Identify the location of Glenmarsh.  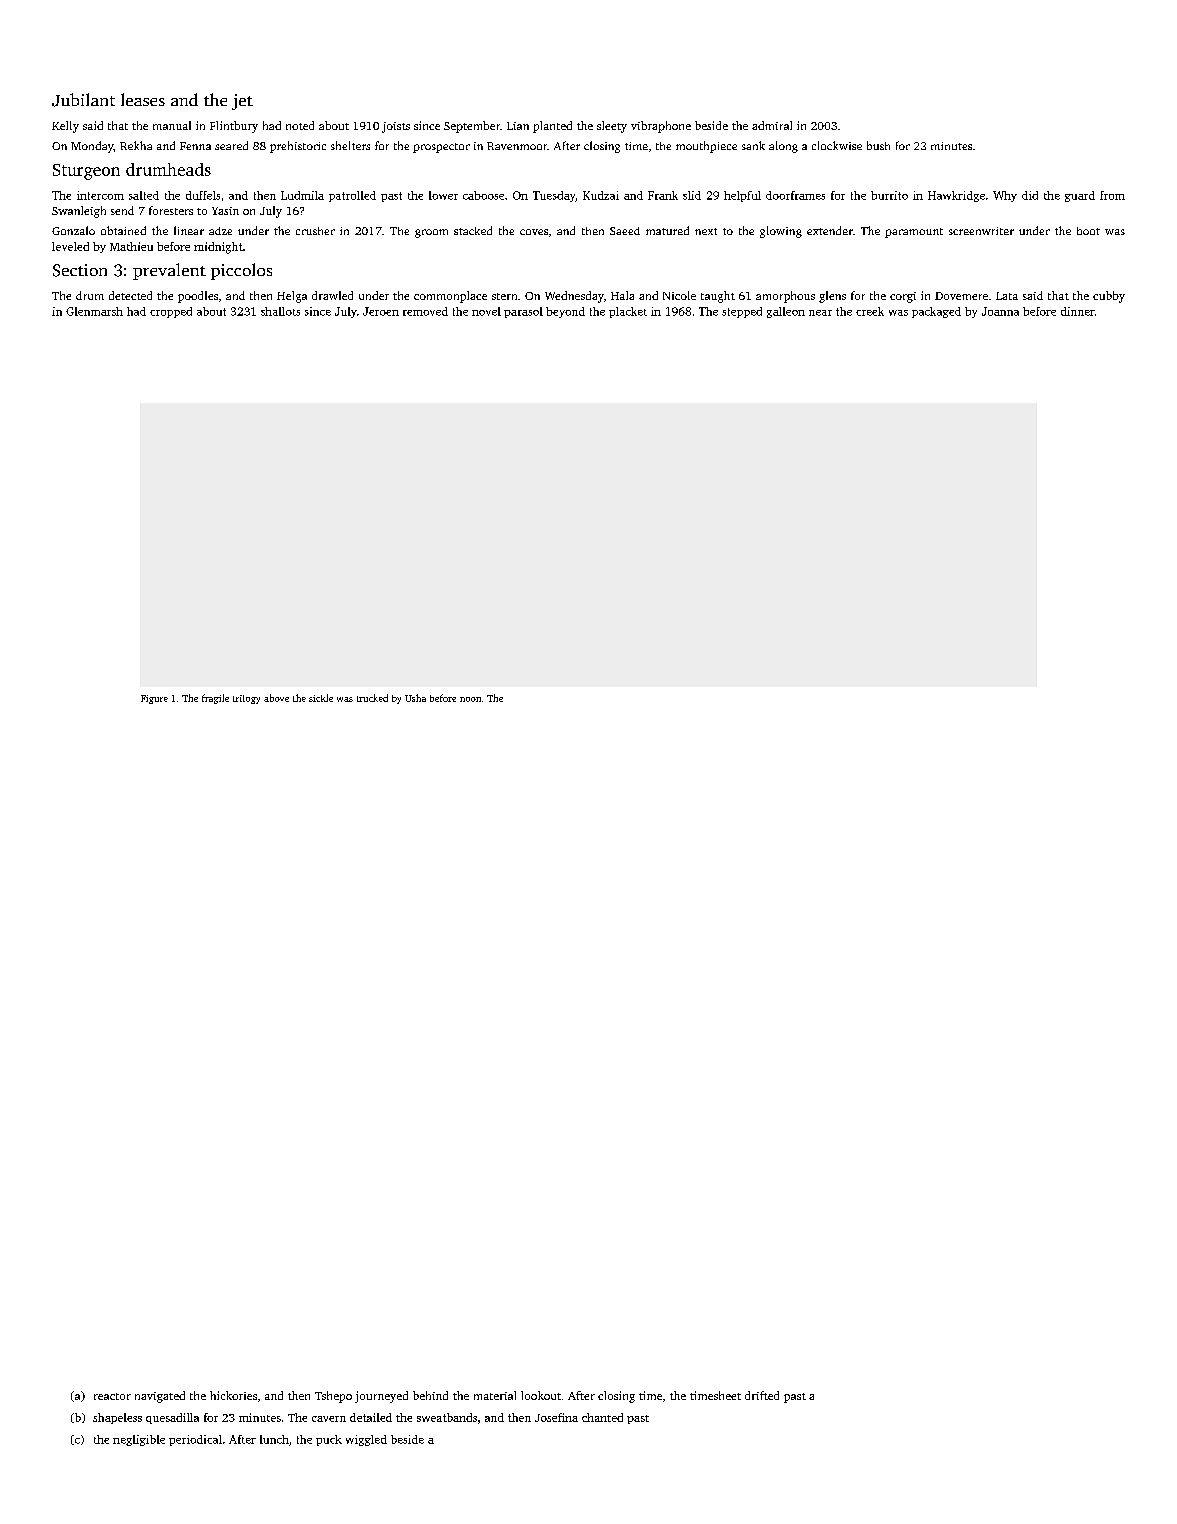
(94, 311).
